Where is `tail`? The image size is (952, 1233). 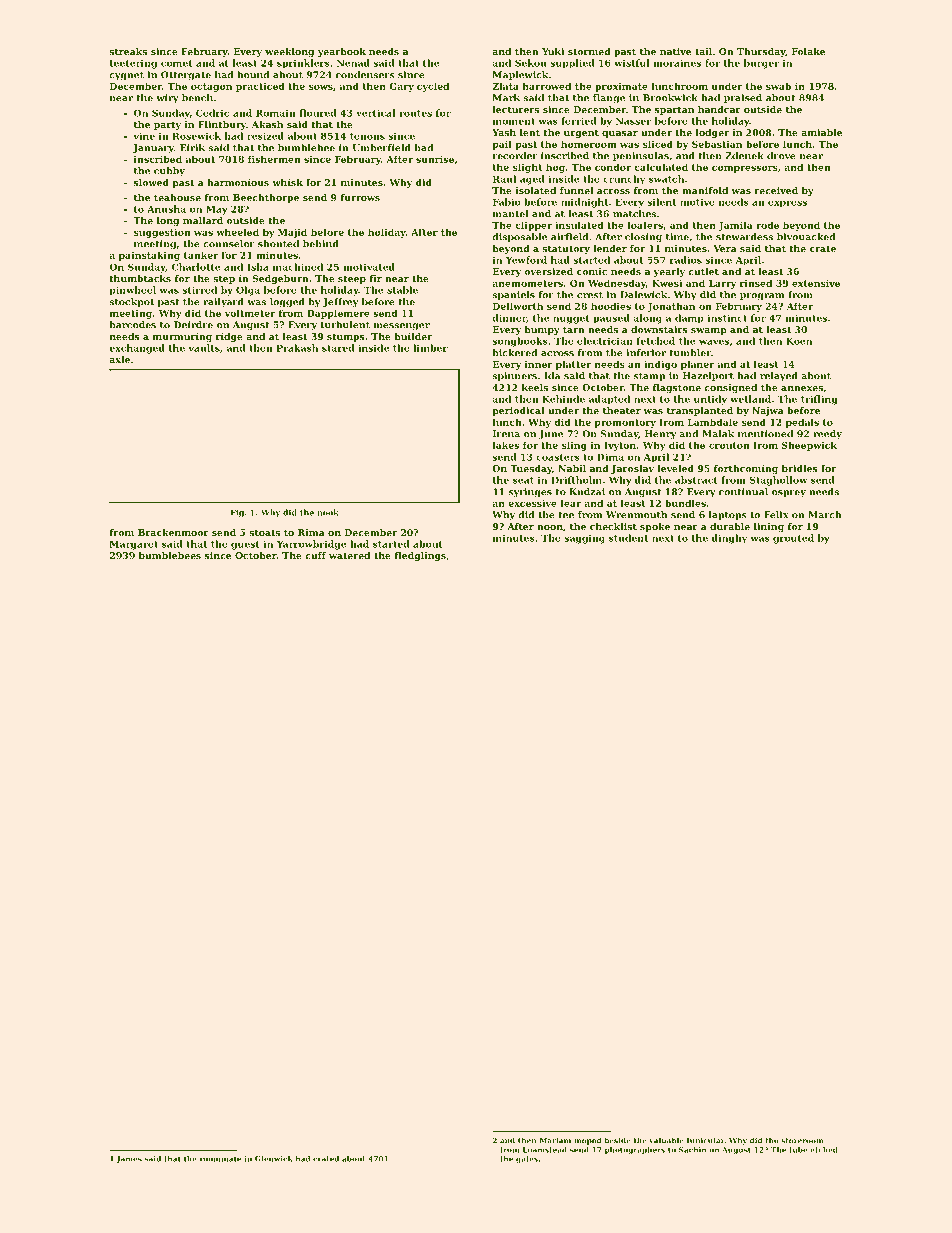 tail is located at coordinates (703, 51).
